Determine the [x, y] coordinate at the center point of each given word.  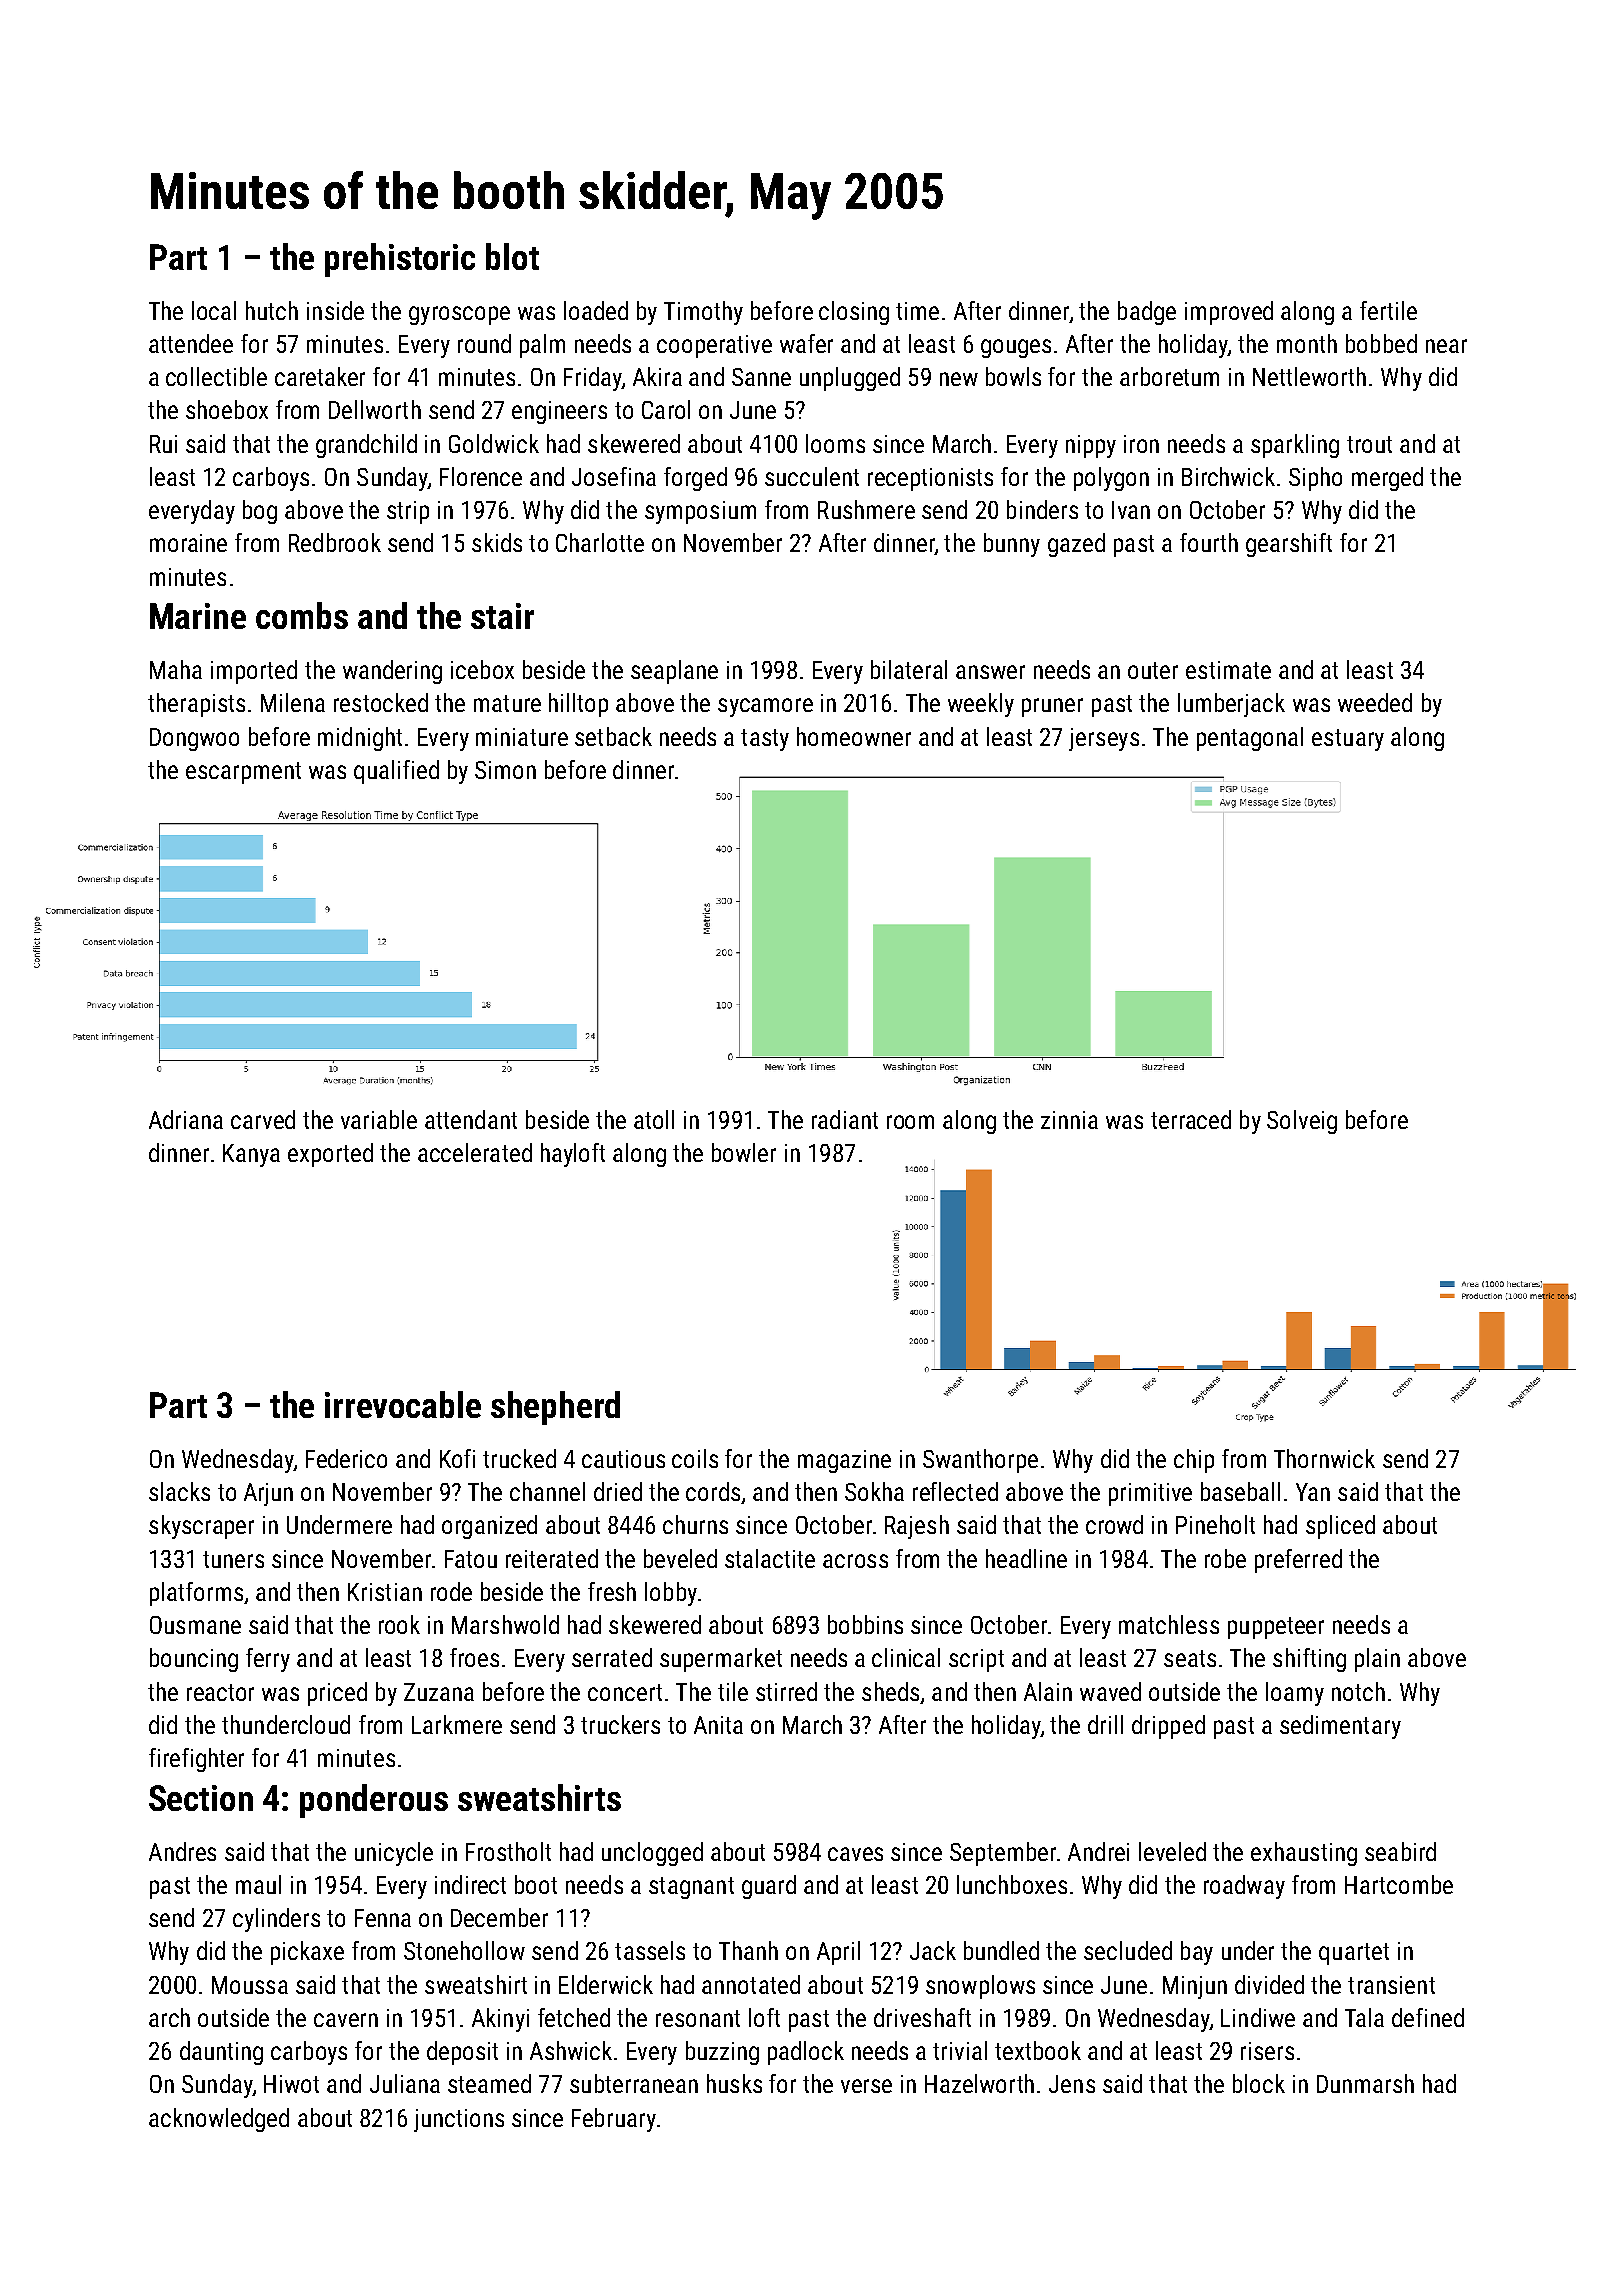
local [214, 310]
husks [734, 2083]
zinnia [1069, 1120]
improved [1229, 313]
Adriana [186, 1119]
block [1259, 2083]
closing [854, 313]
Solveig [1302, 1122]
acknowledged [219, 2120]
